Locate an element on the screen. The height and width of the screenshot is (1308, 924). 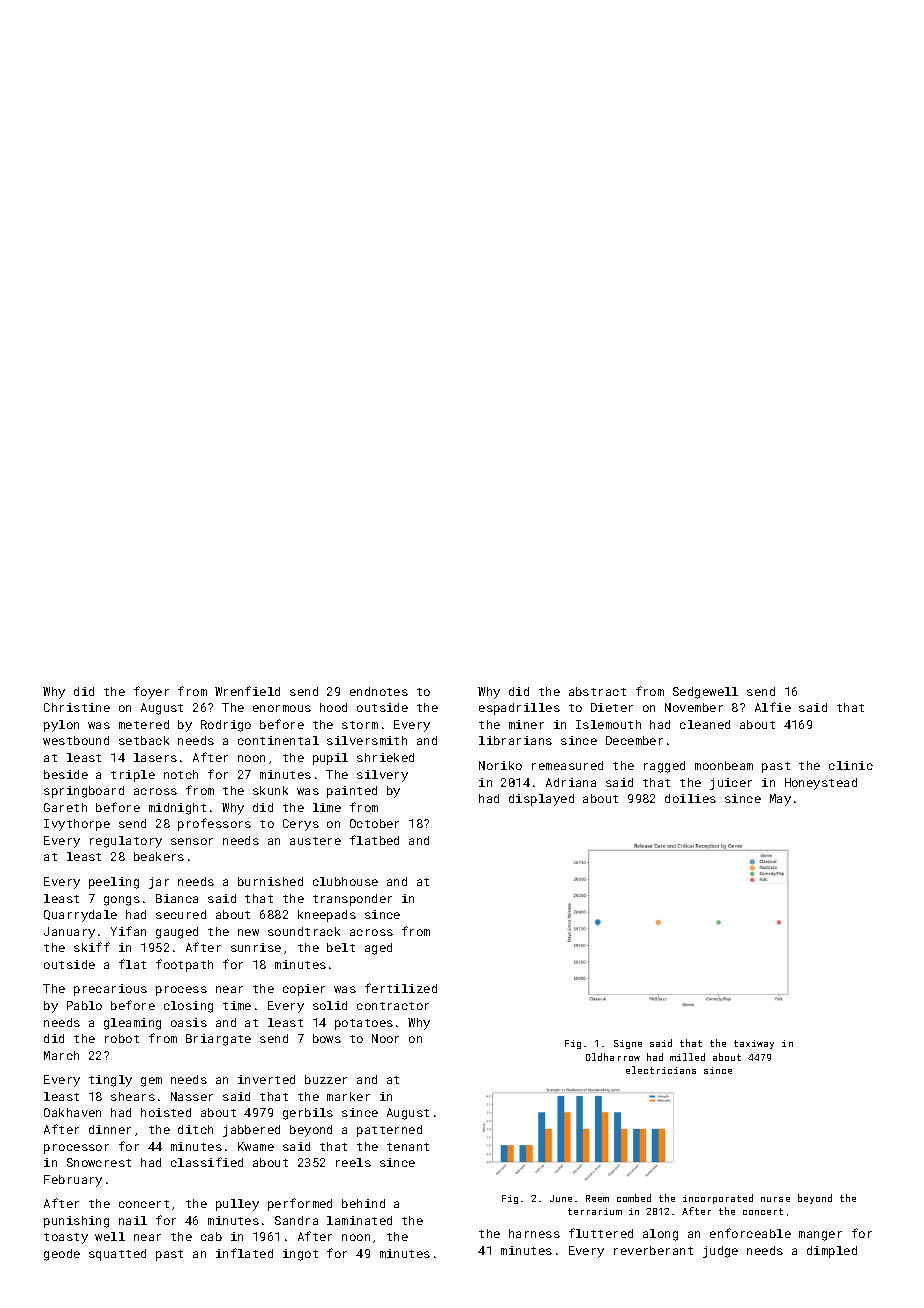
Snowcrest is located at coordinates (99, 1162).
